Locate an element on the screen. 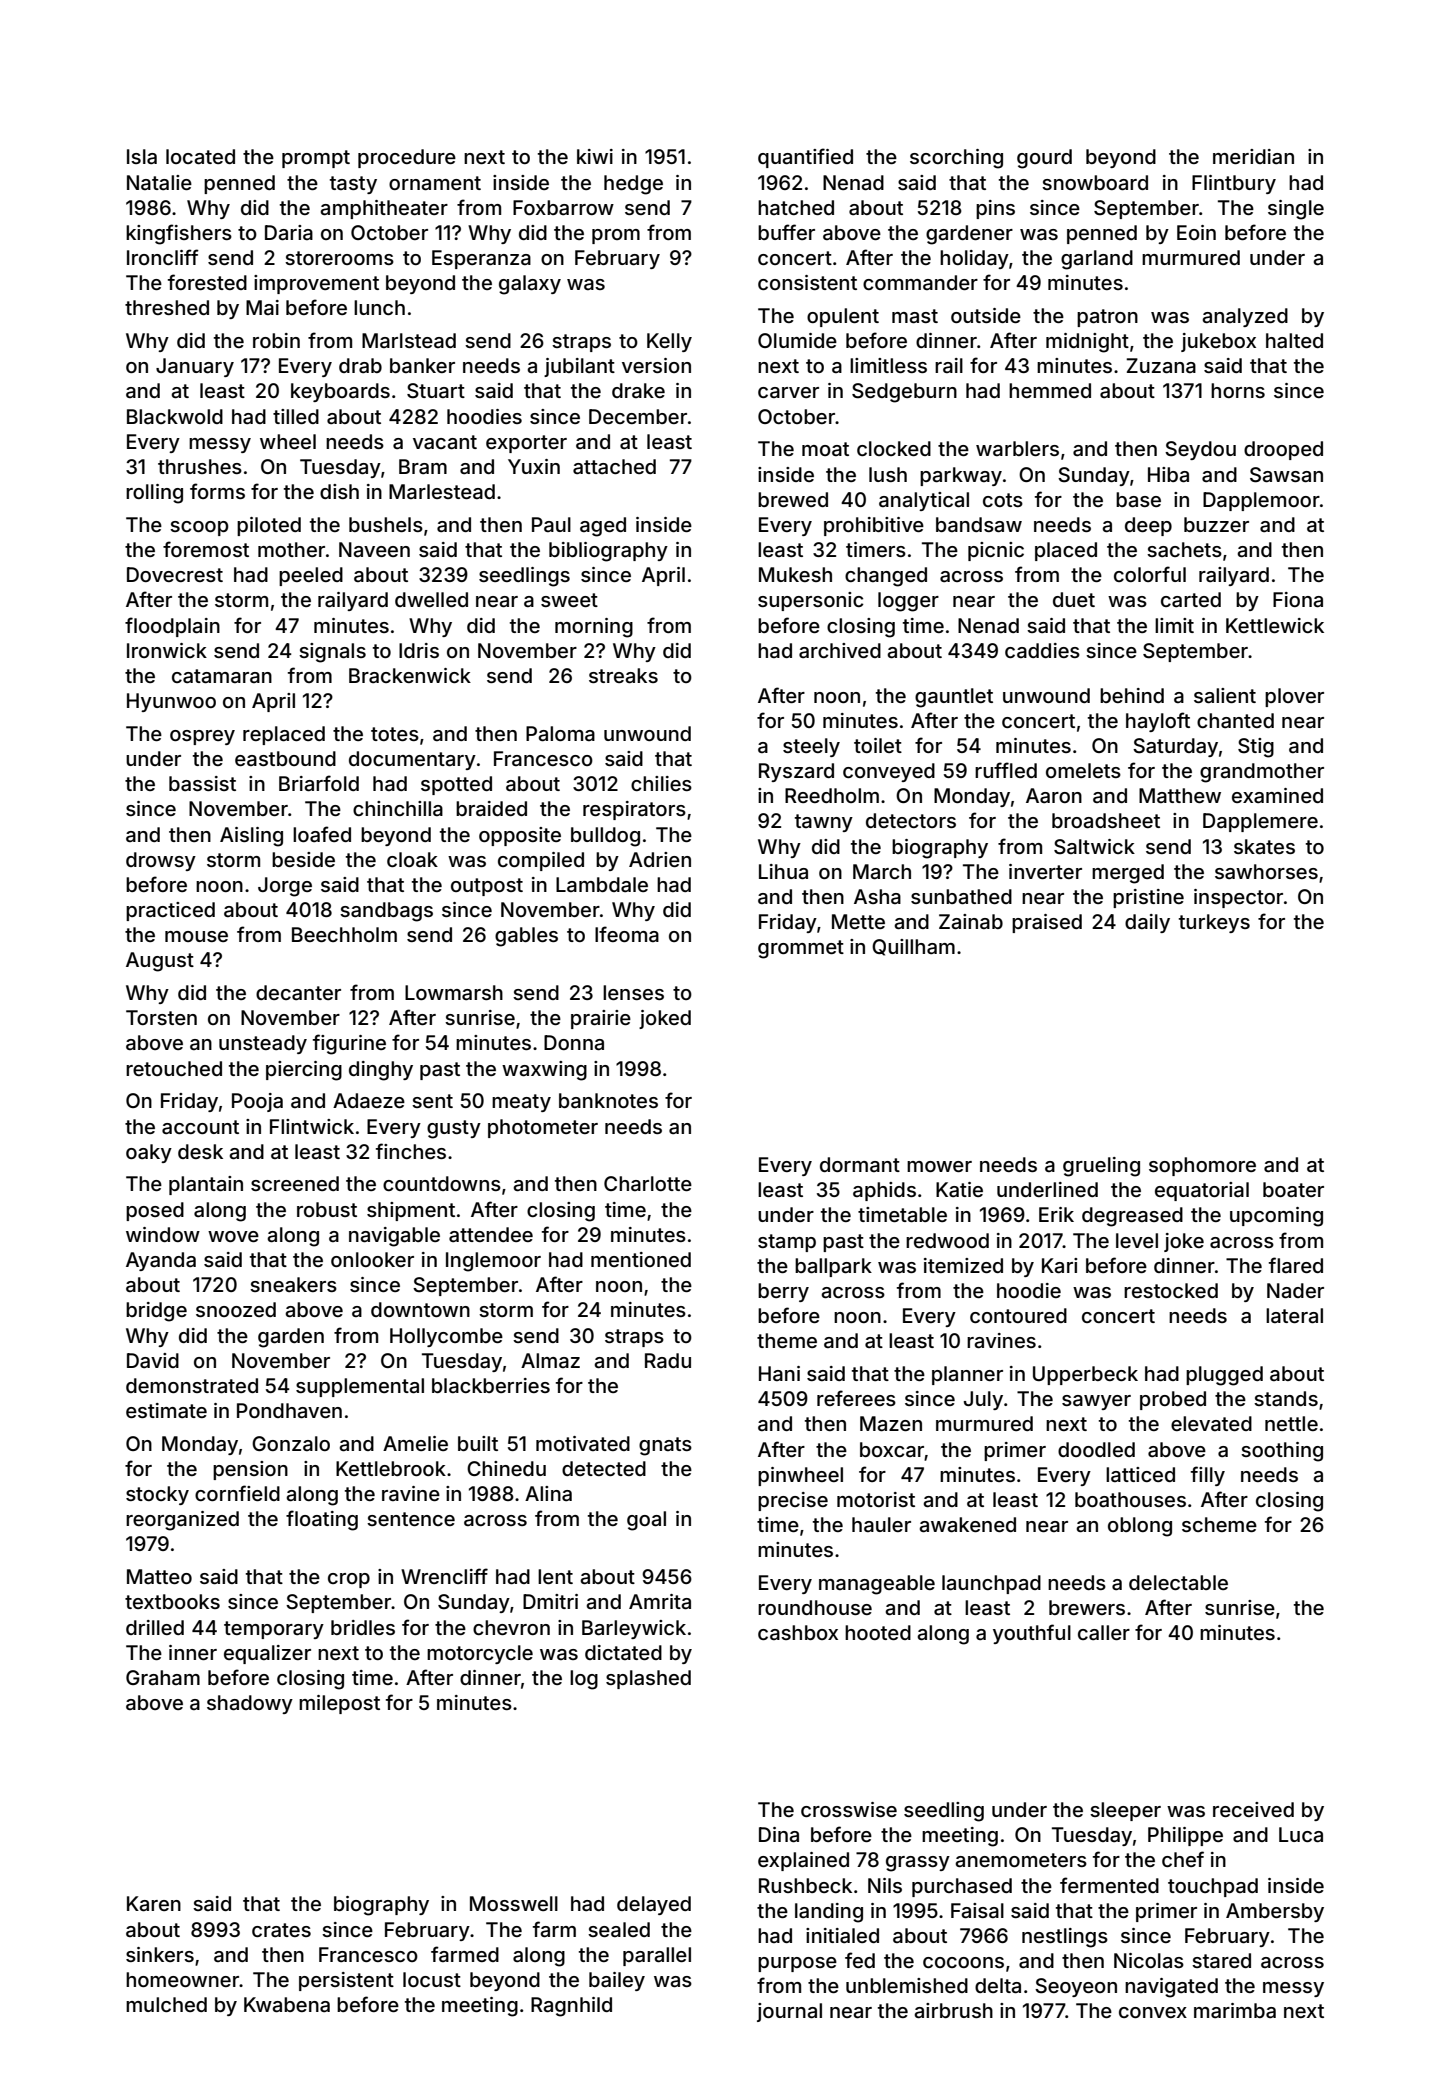 This screenshot has width=1450, height=2100. persistent is located at coordinates (346, 1981).
